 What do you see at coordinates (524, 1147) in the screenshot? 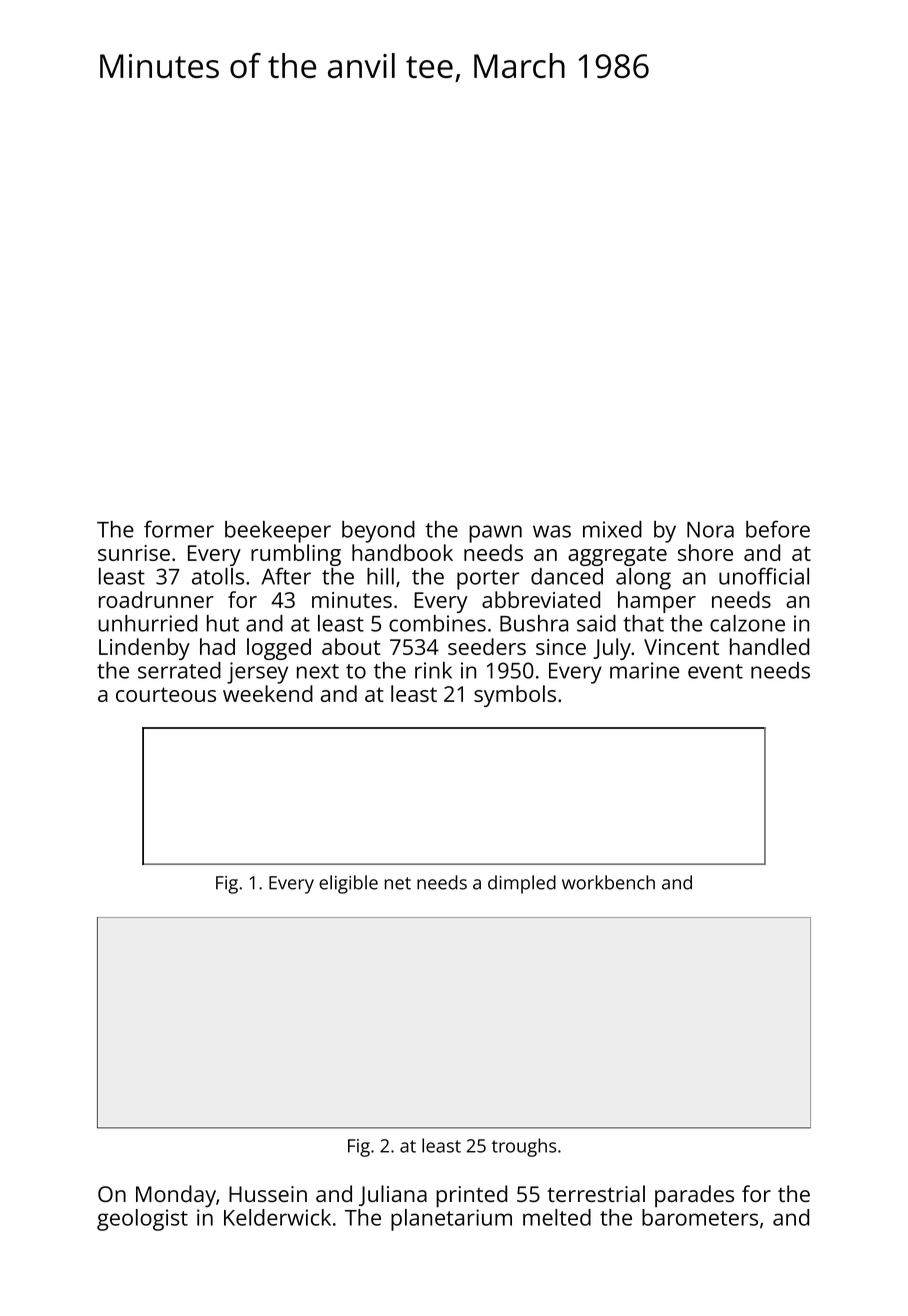
I see `troughs` at bounding box center [524, 1147].
